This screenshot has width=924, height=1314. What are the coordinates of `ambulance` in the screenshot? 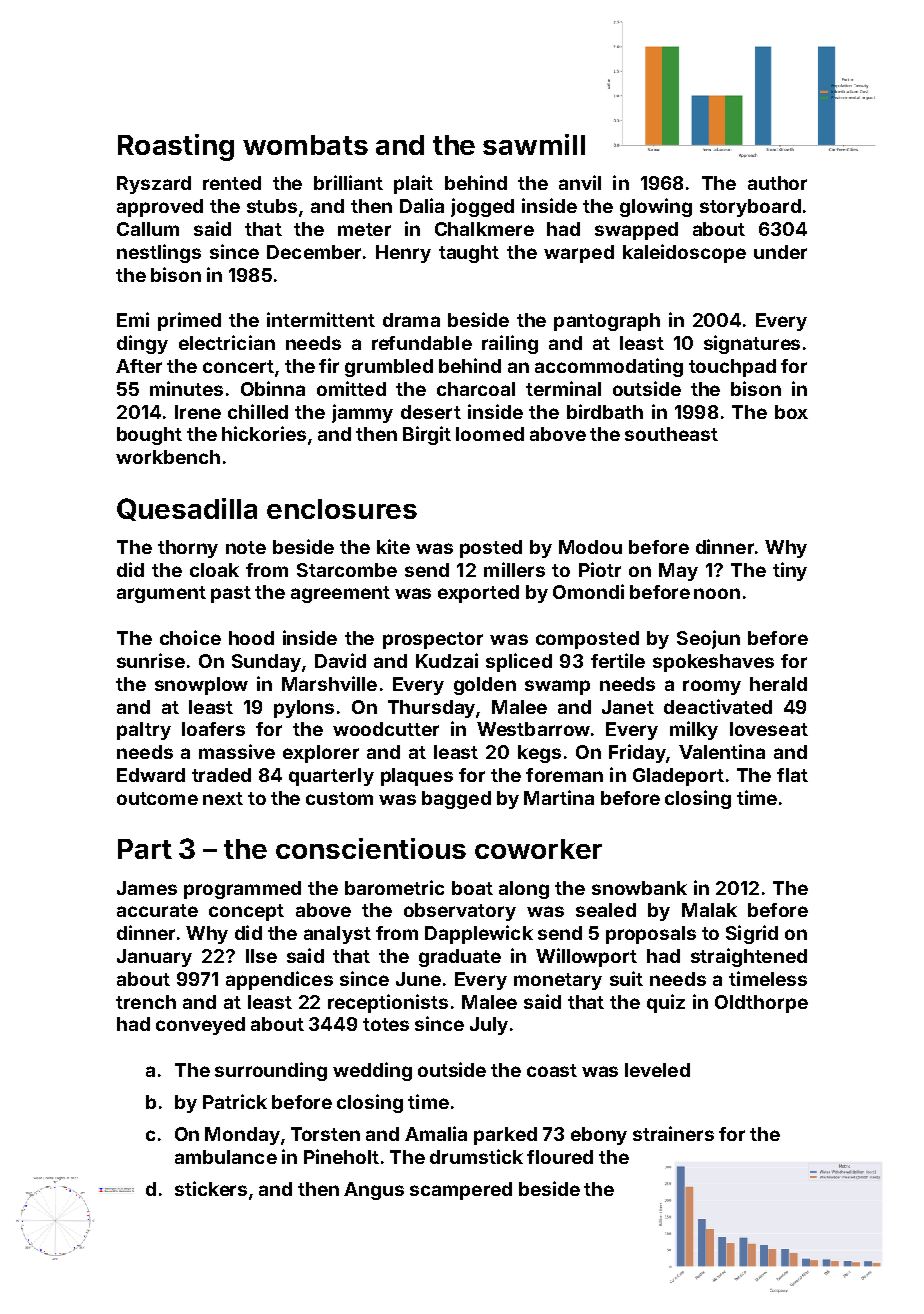 It's located at (226, 1157).
